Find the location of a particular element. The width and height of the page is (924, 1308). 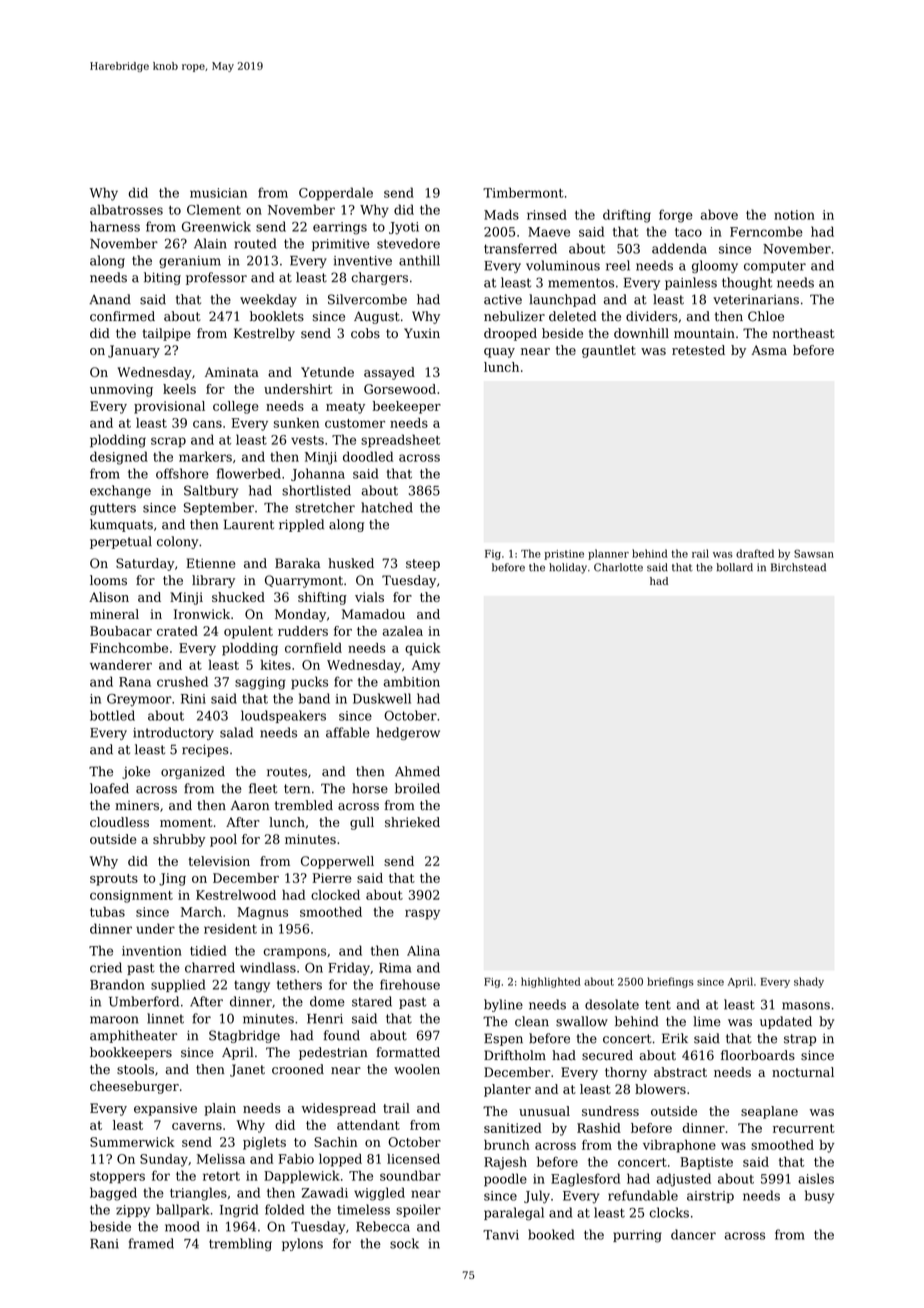

dancer is located at coordinates (693, 1234).
